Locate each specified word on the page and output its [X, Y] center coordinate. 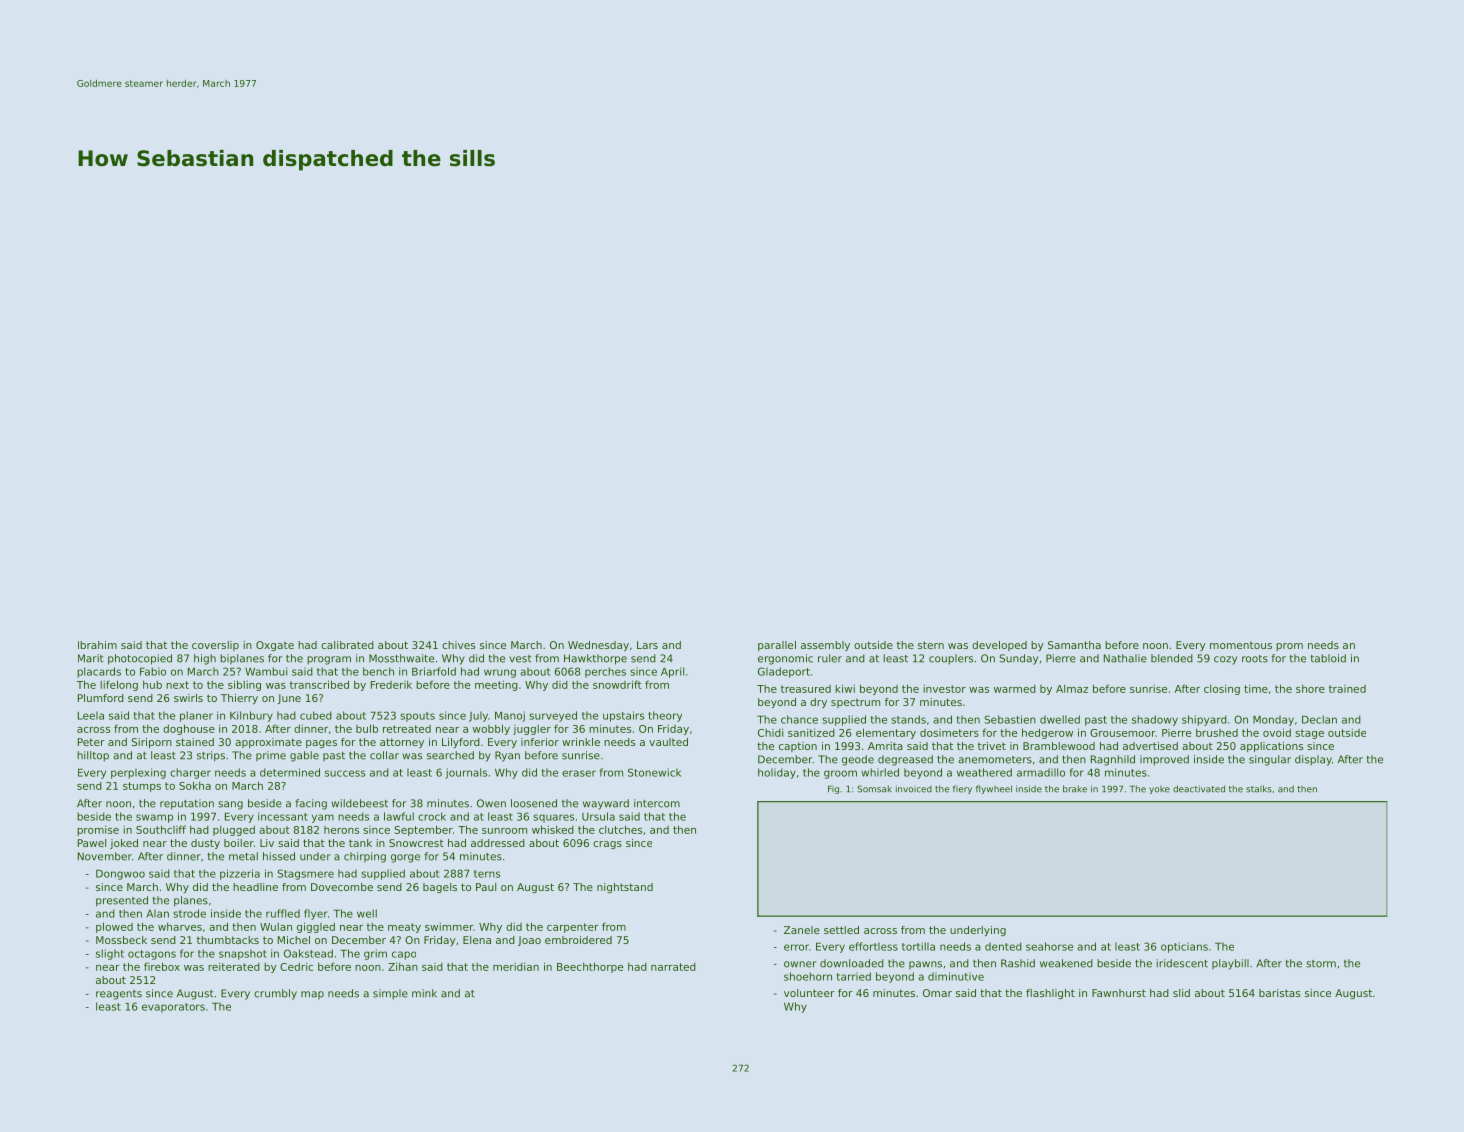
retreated [407, 729]
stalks [1259, 789]
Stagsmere [306, 874]
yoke [1159, 790]
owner [800, 964]
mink [424, 993]
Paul [486, 887]
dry [818, 703]
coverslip [215, 646]
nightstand [625, 888]
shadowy [1155, 720]
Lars [647, 645]
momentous [1241, 645]
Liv [267, 843]
